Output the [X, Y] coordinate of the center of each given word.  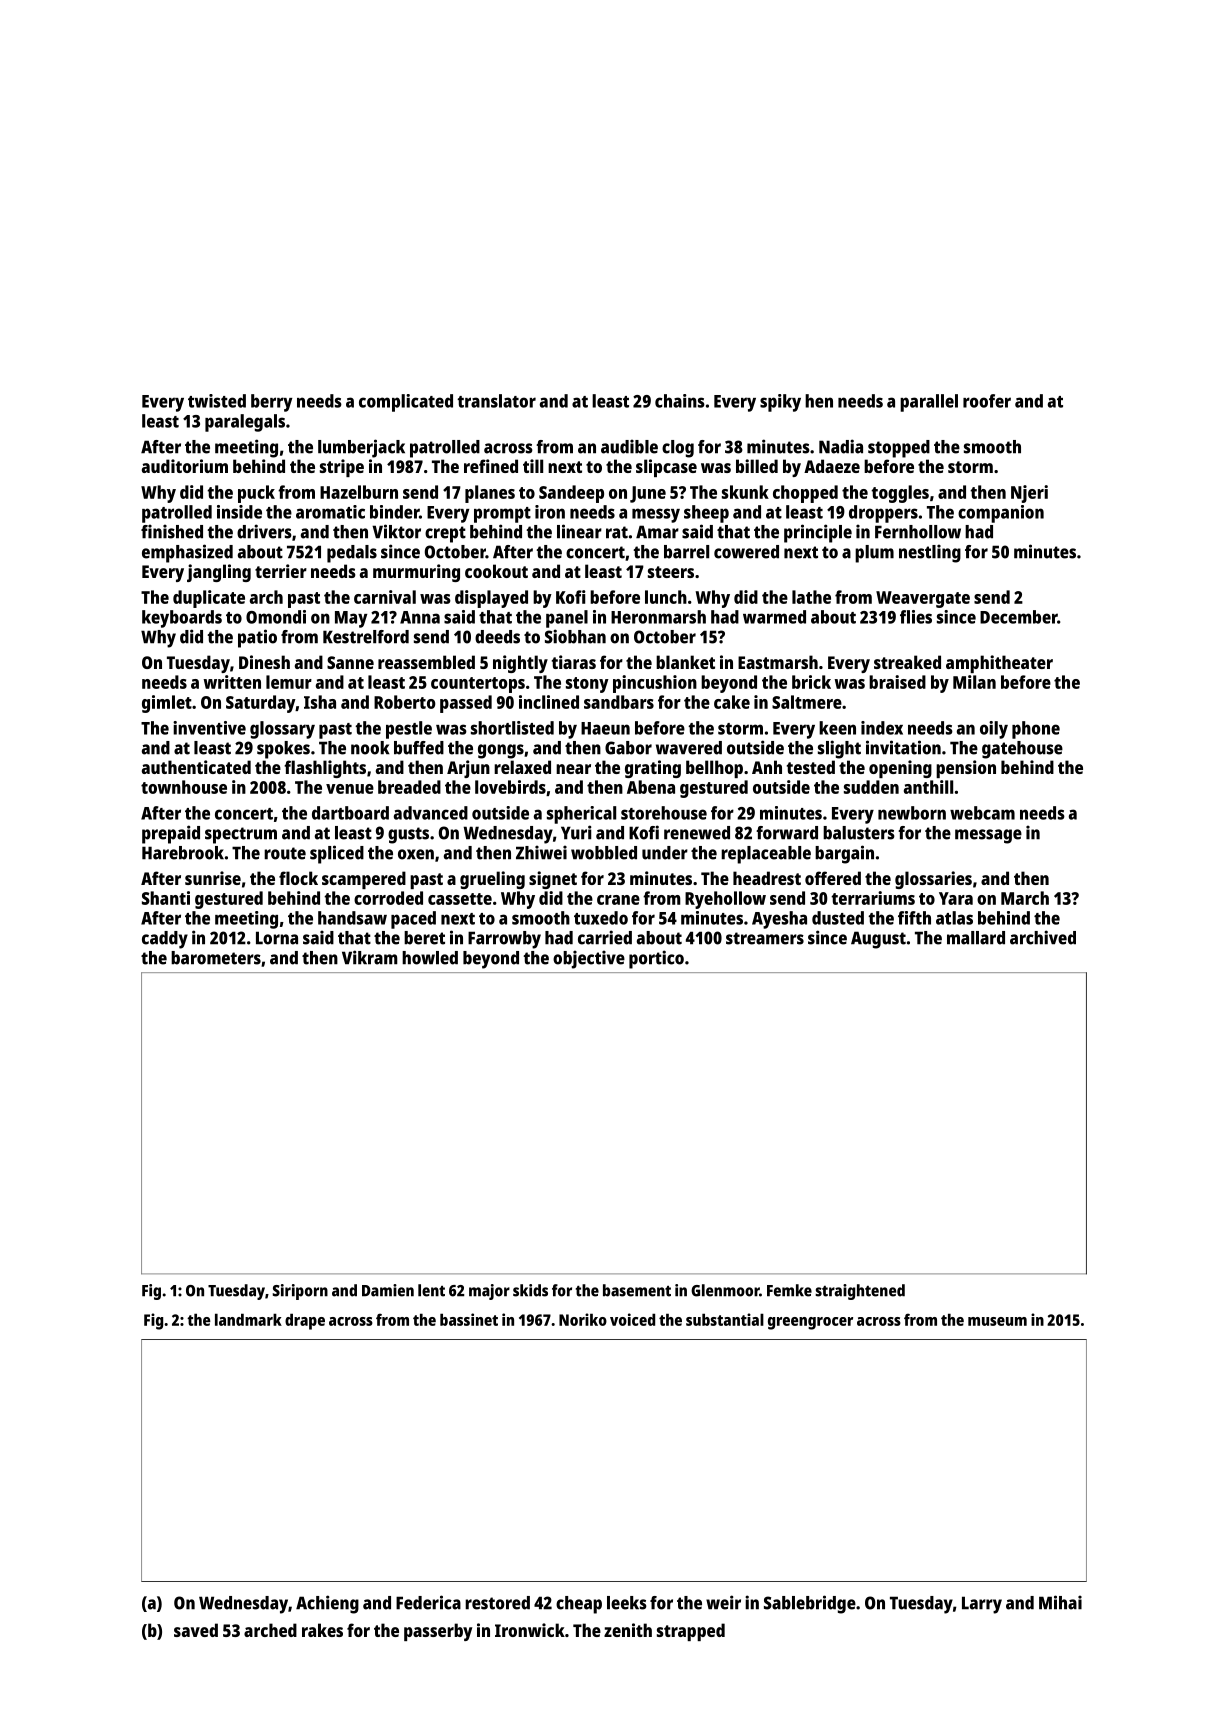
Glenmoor [725, 1290]
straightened [860, 1292]
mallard [976, 938]
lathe [811, 597]
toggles [900, 494]
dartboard [350, 813]
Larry [982, 1605]
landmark [248, 1319]
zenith [628, 1630]
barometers [216, 958]
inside [239, 512]
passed [466, 704]
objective [589, 959]
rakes [322, 1630]
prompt [502, 515]
